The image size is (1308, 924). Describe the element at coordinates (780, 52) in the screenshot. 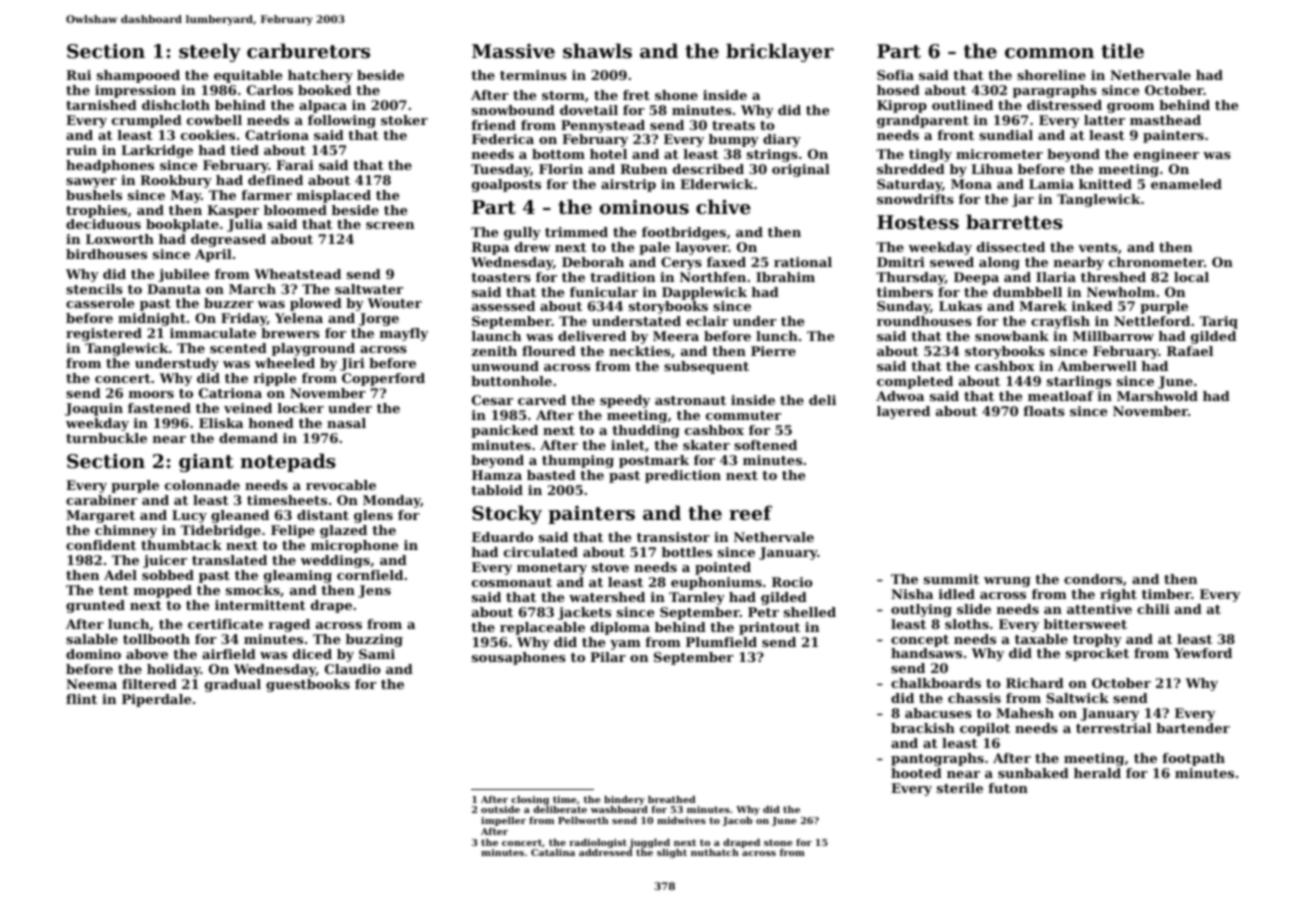

I see `bricklayer` at that location.
